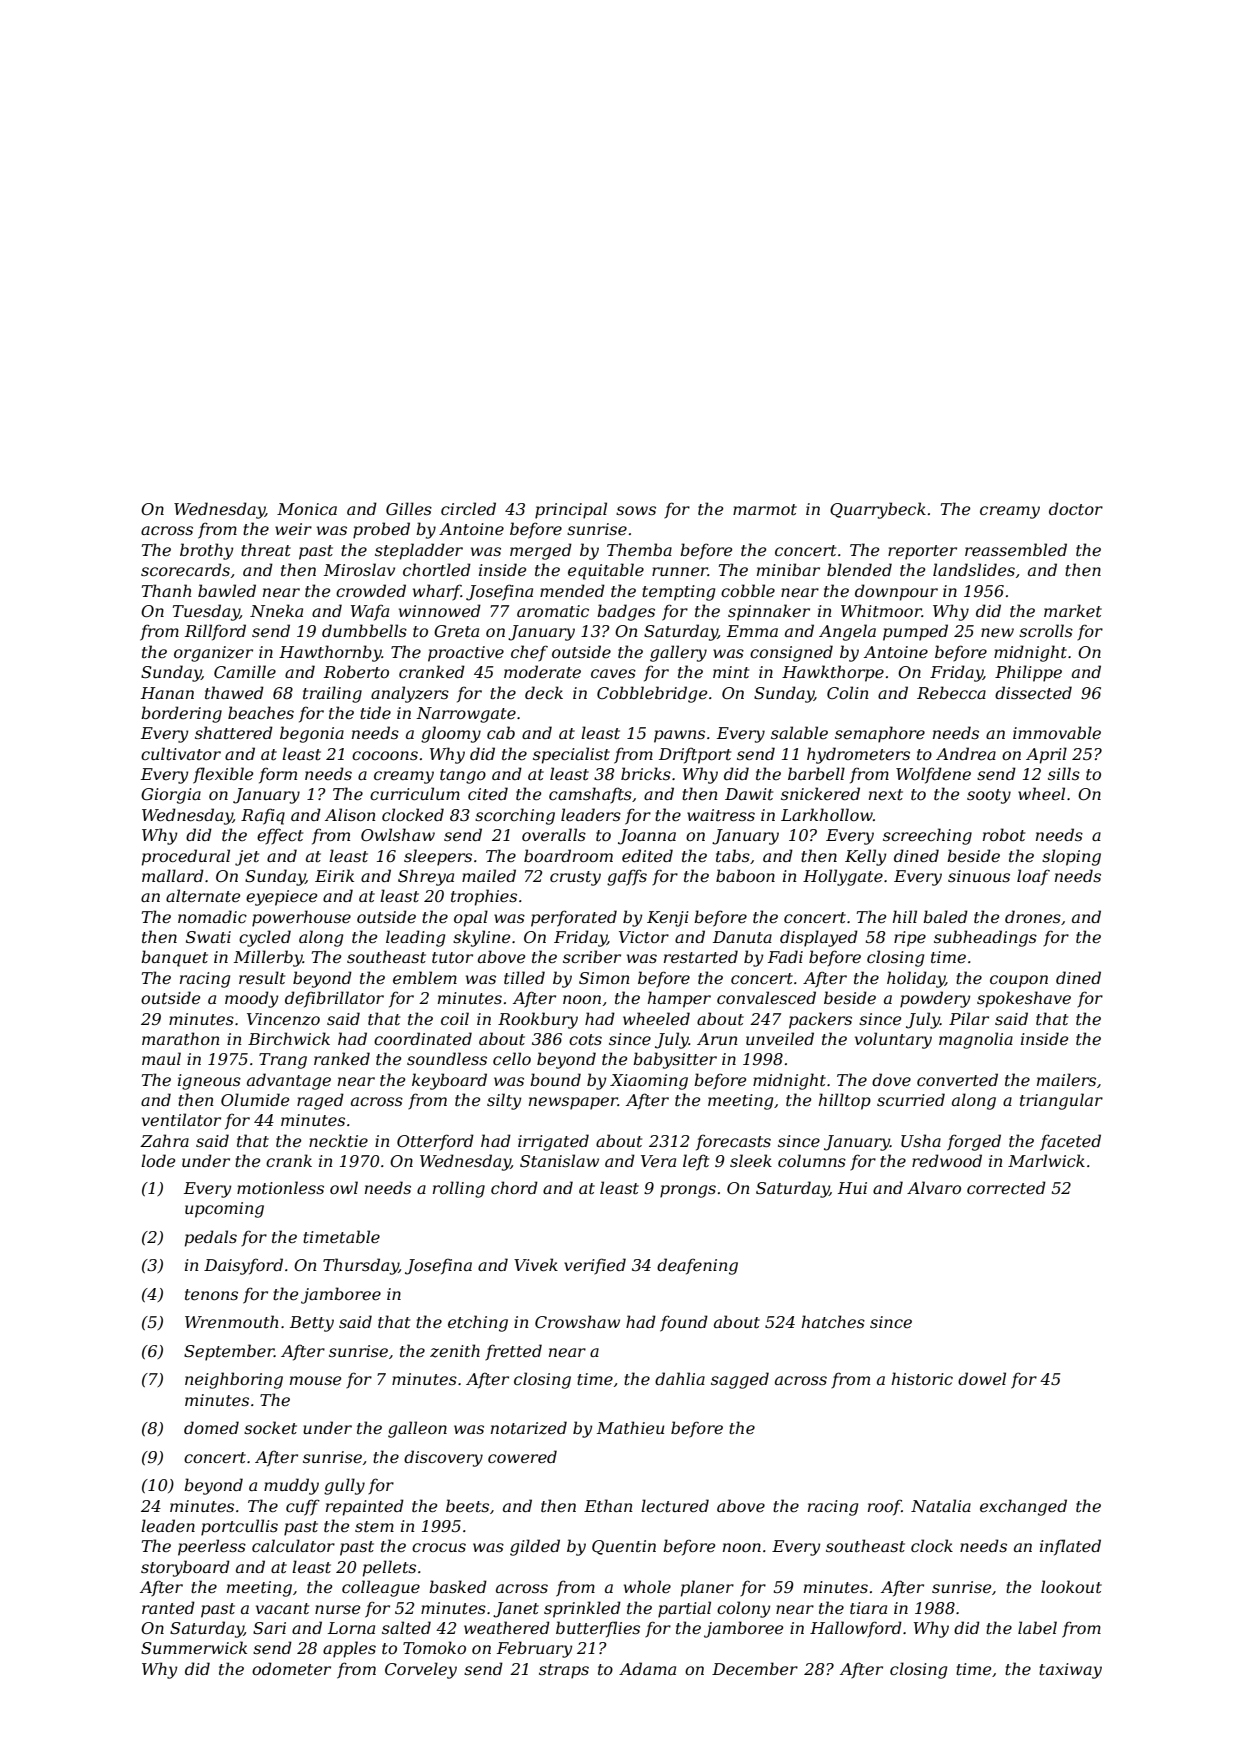  I want to click on upcoming, so click(224, 1210).
